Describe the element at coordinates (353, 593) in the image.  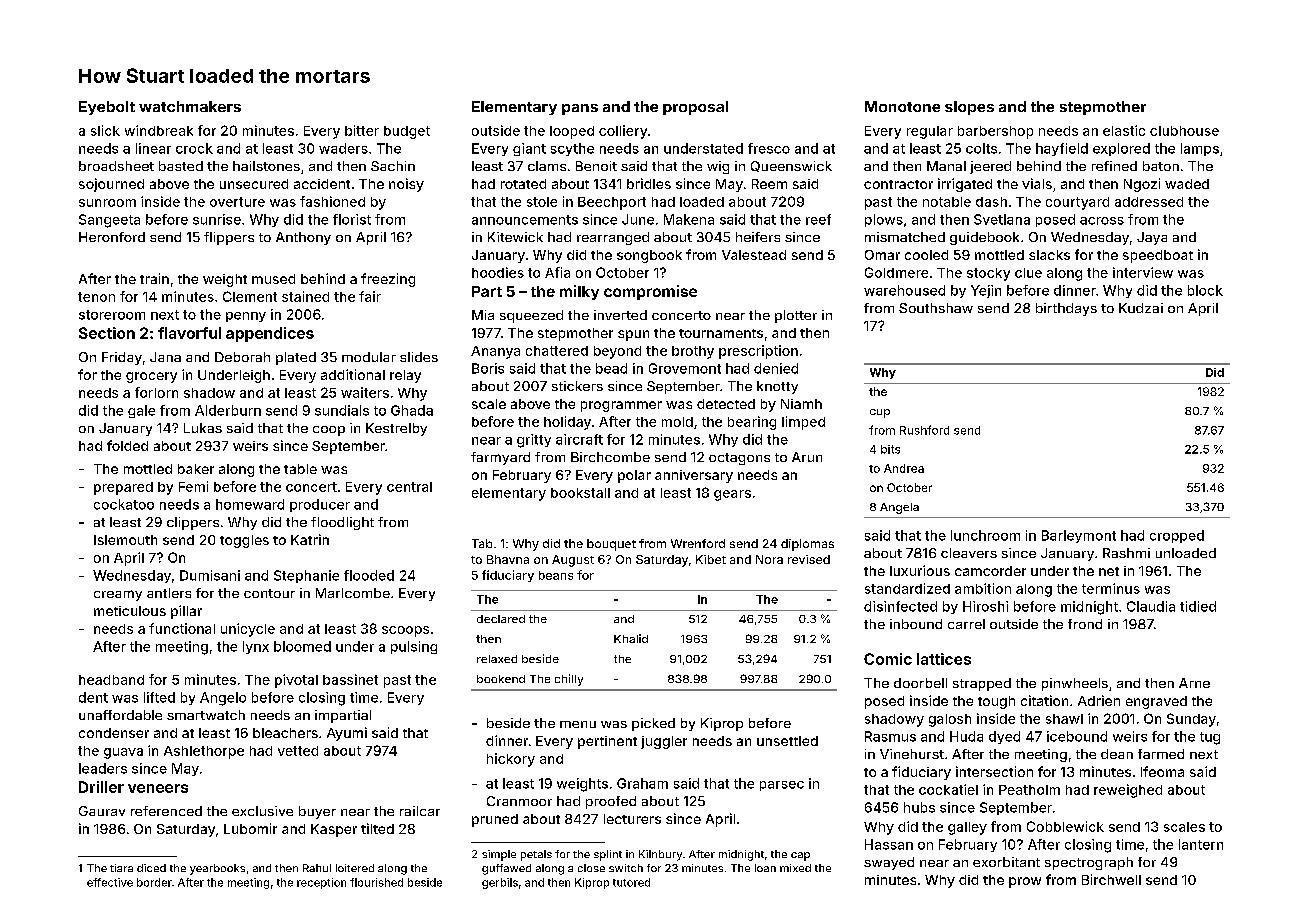
I see `Marlcombe` at that location.
